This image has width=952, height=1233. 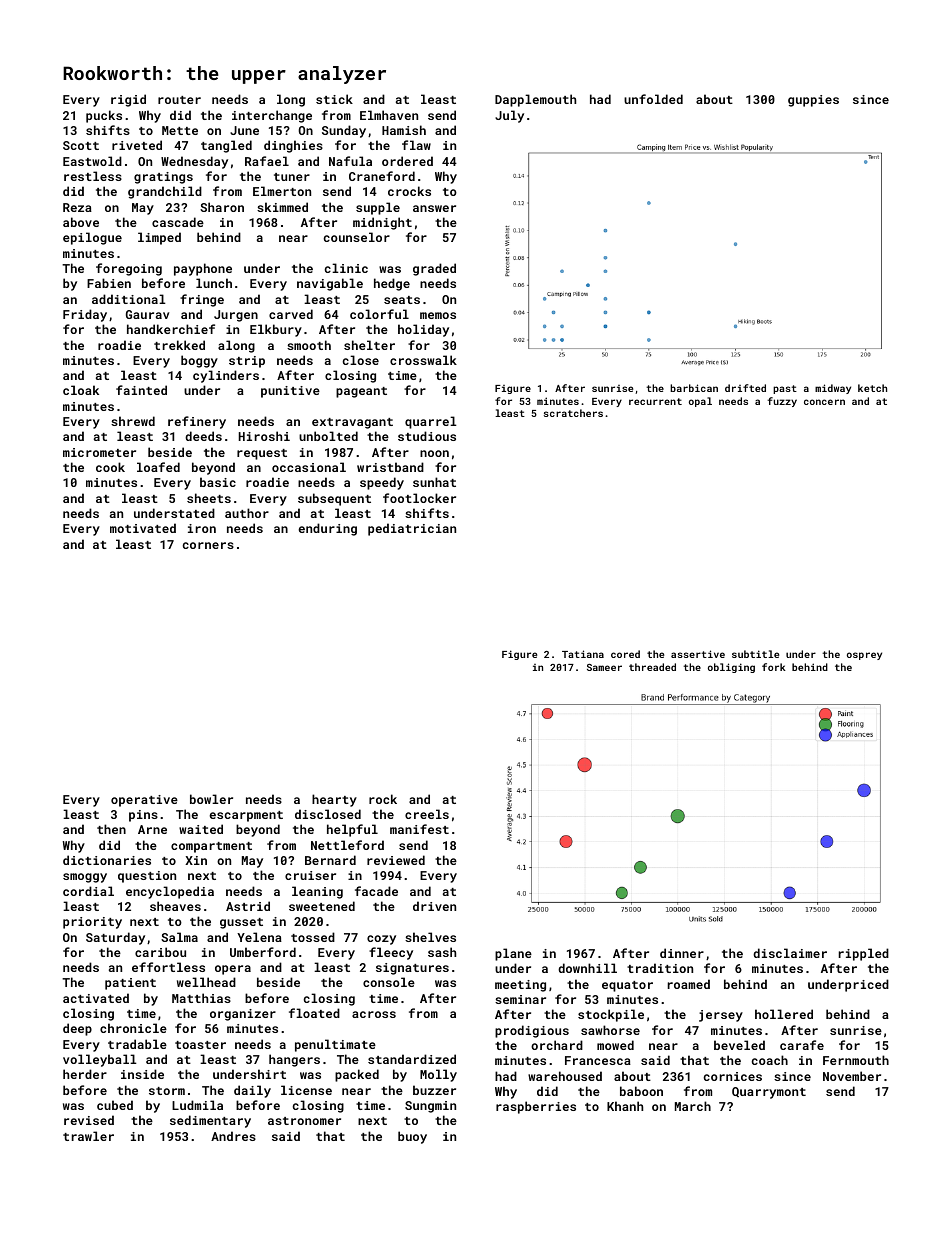 I want to click on console, so click(x=389, y=982).
